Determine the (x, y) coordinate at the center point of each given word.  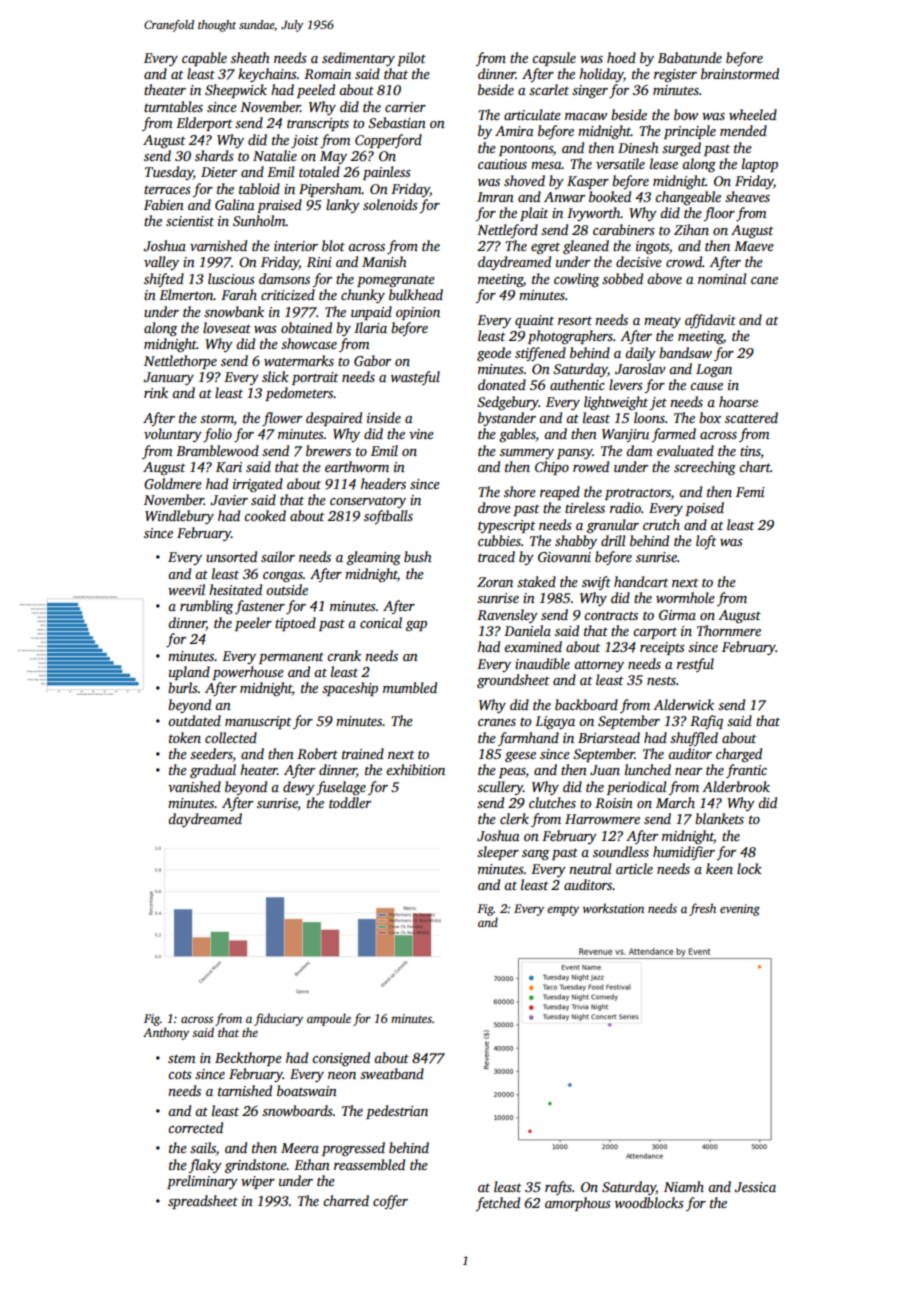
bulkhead (416, 294)
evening (740, 910)
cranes (497, 722)
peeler (253, 624)
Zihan (691, 229)
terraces (167, 189)
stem (182, 1058)
